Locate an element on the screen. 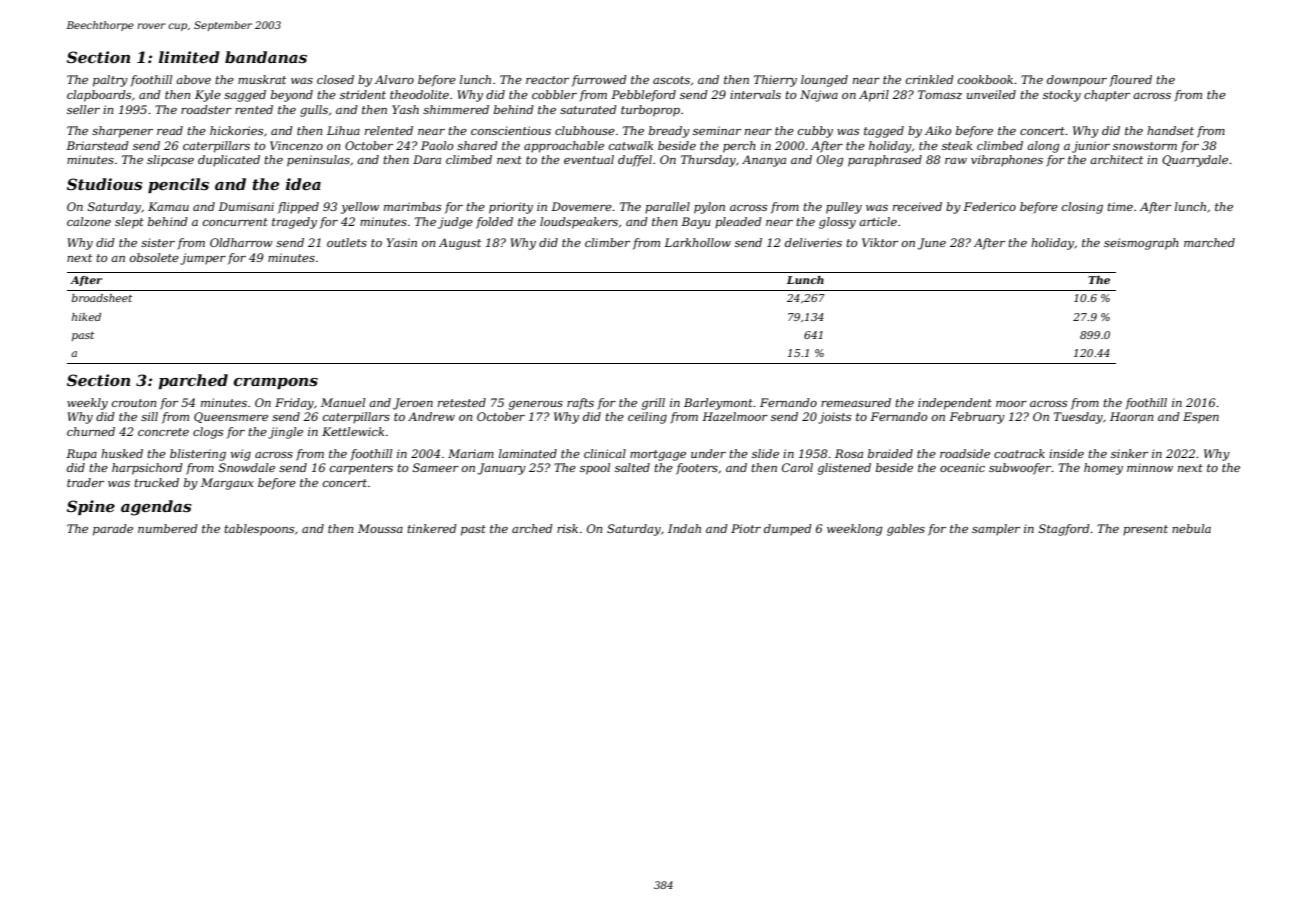  nebula is located at coordinates (1191, 528).
